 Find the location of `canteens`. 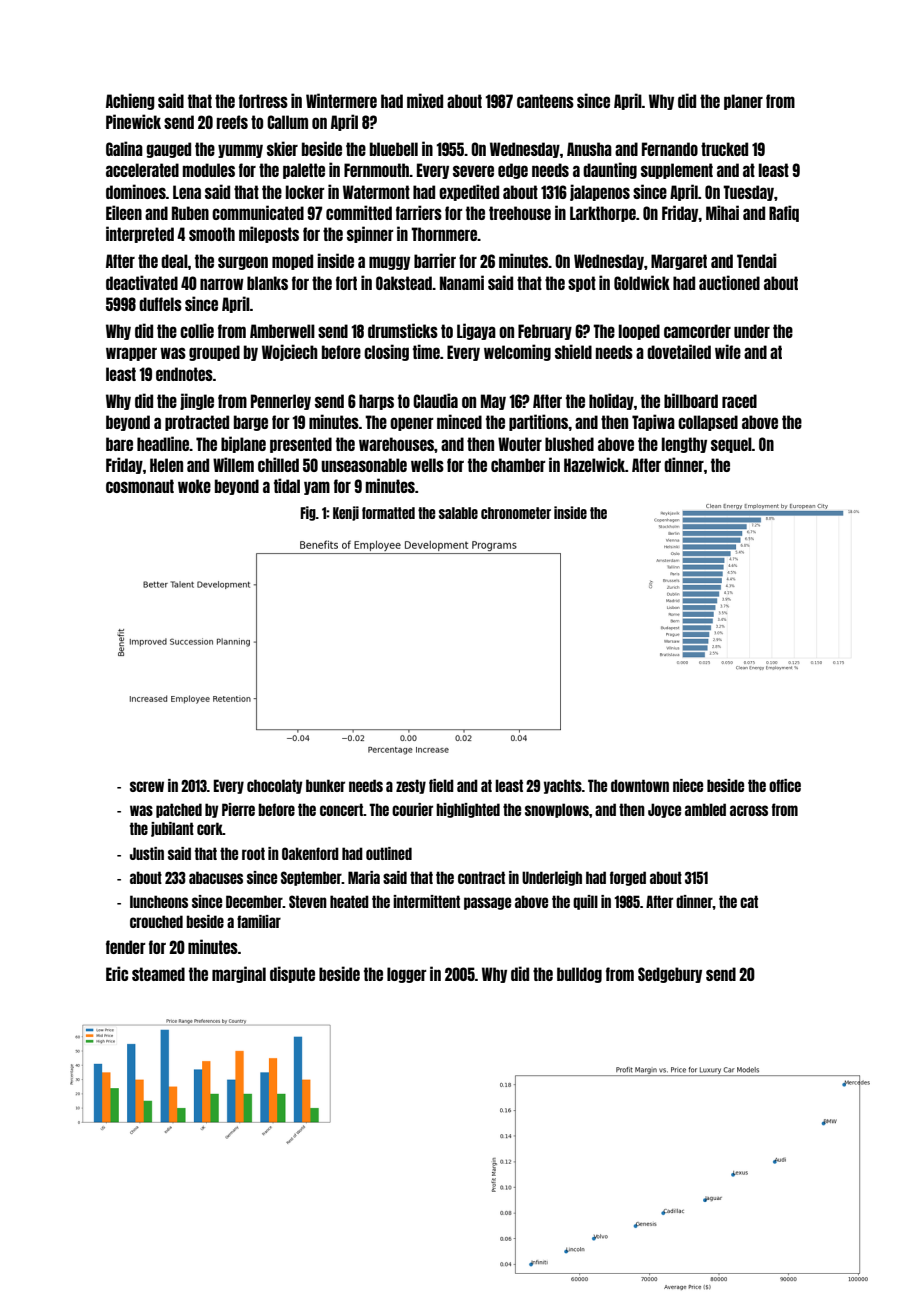

canteens is located at coordinates (545, 101).
